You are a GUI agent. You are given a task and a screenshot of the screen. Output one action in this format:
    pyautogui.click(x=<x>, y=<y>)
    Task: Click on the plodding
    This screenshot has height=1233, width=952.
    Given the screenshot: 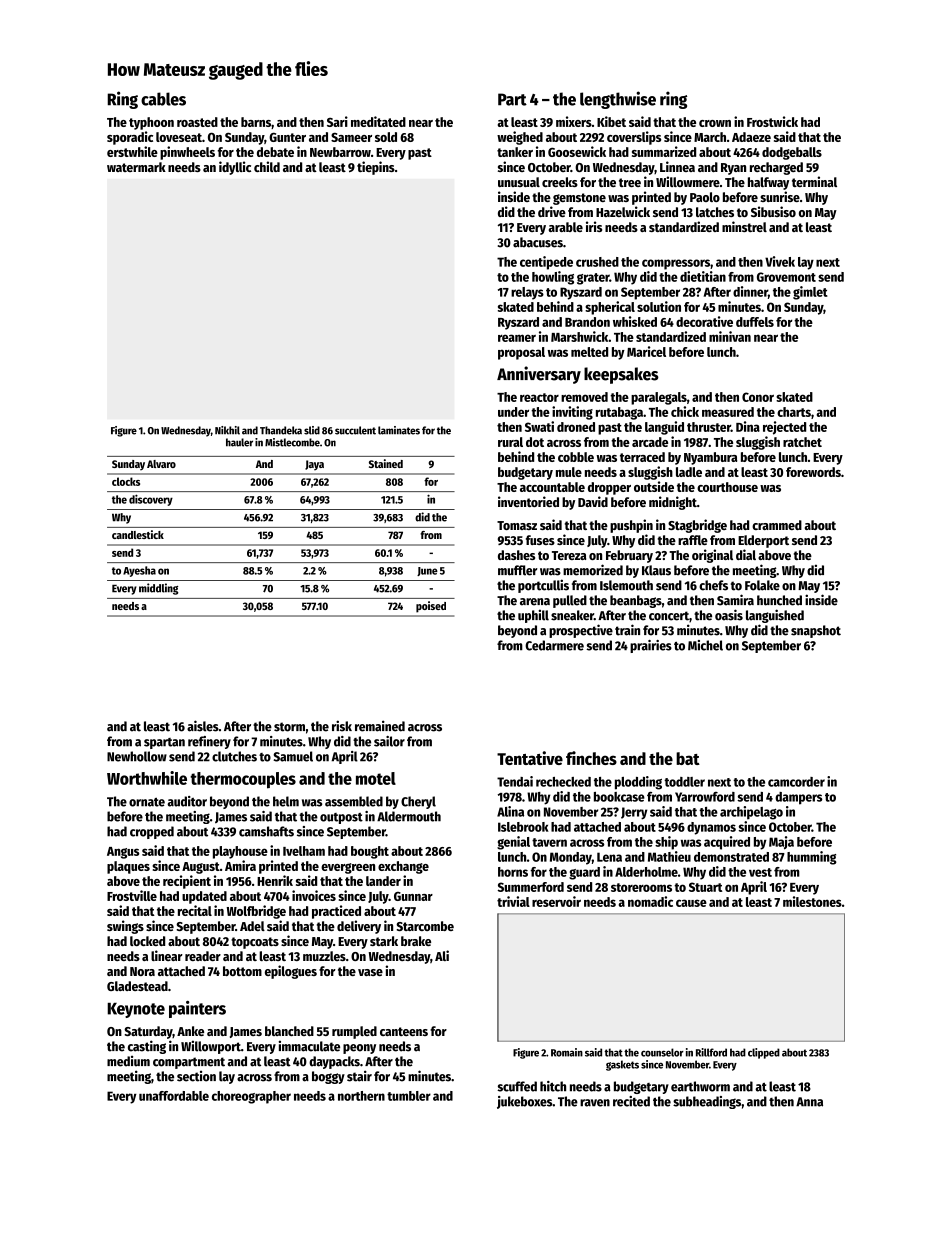 What is the action you would take?
    pyautogui.click(x=638, y=783)
